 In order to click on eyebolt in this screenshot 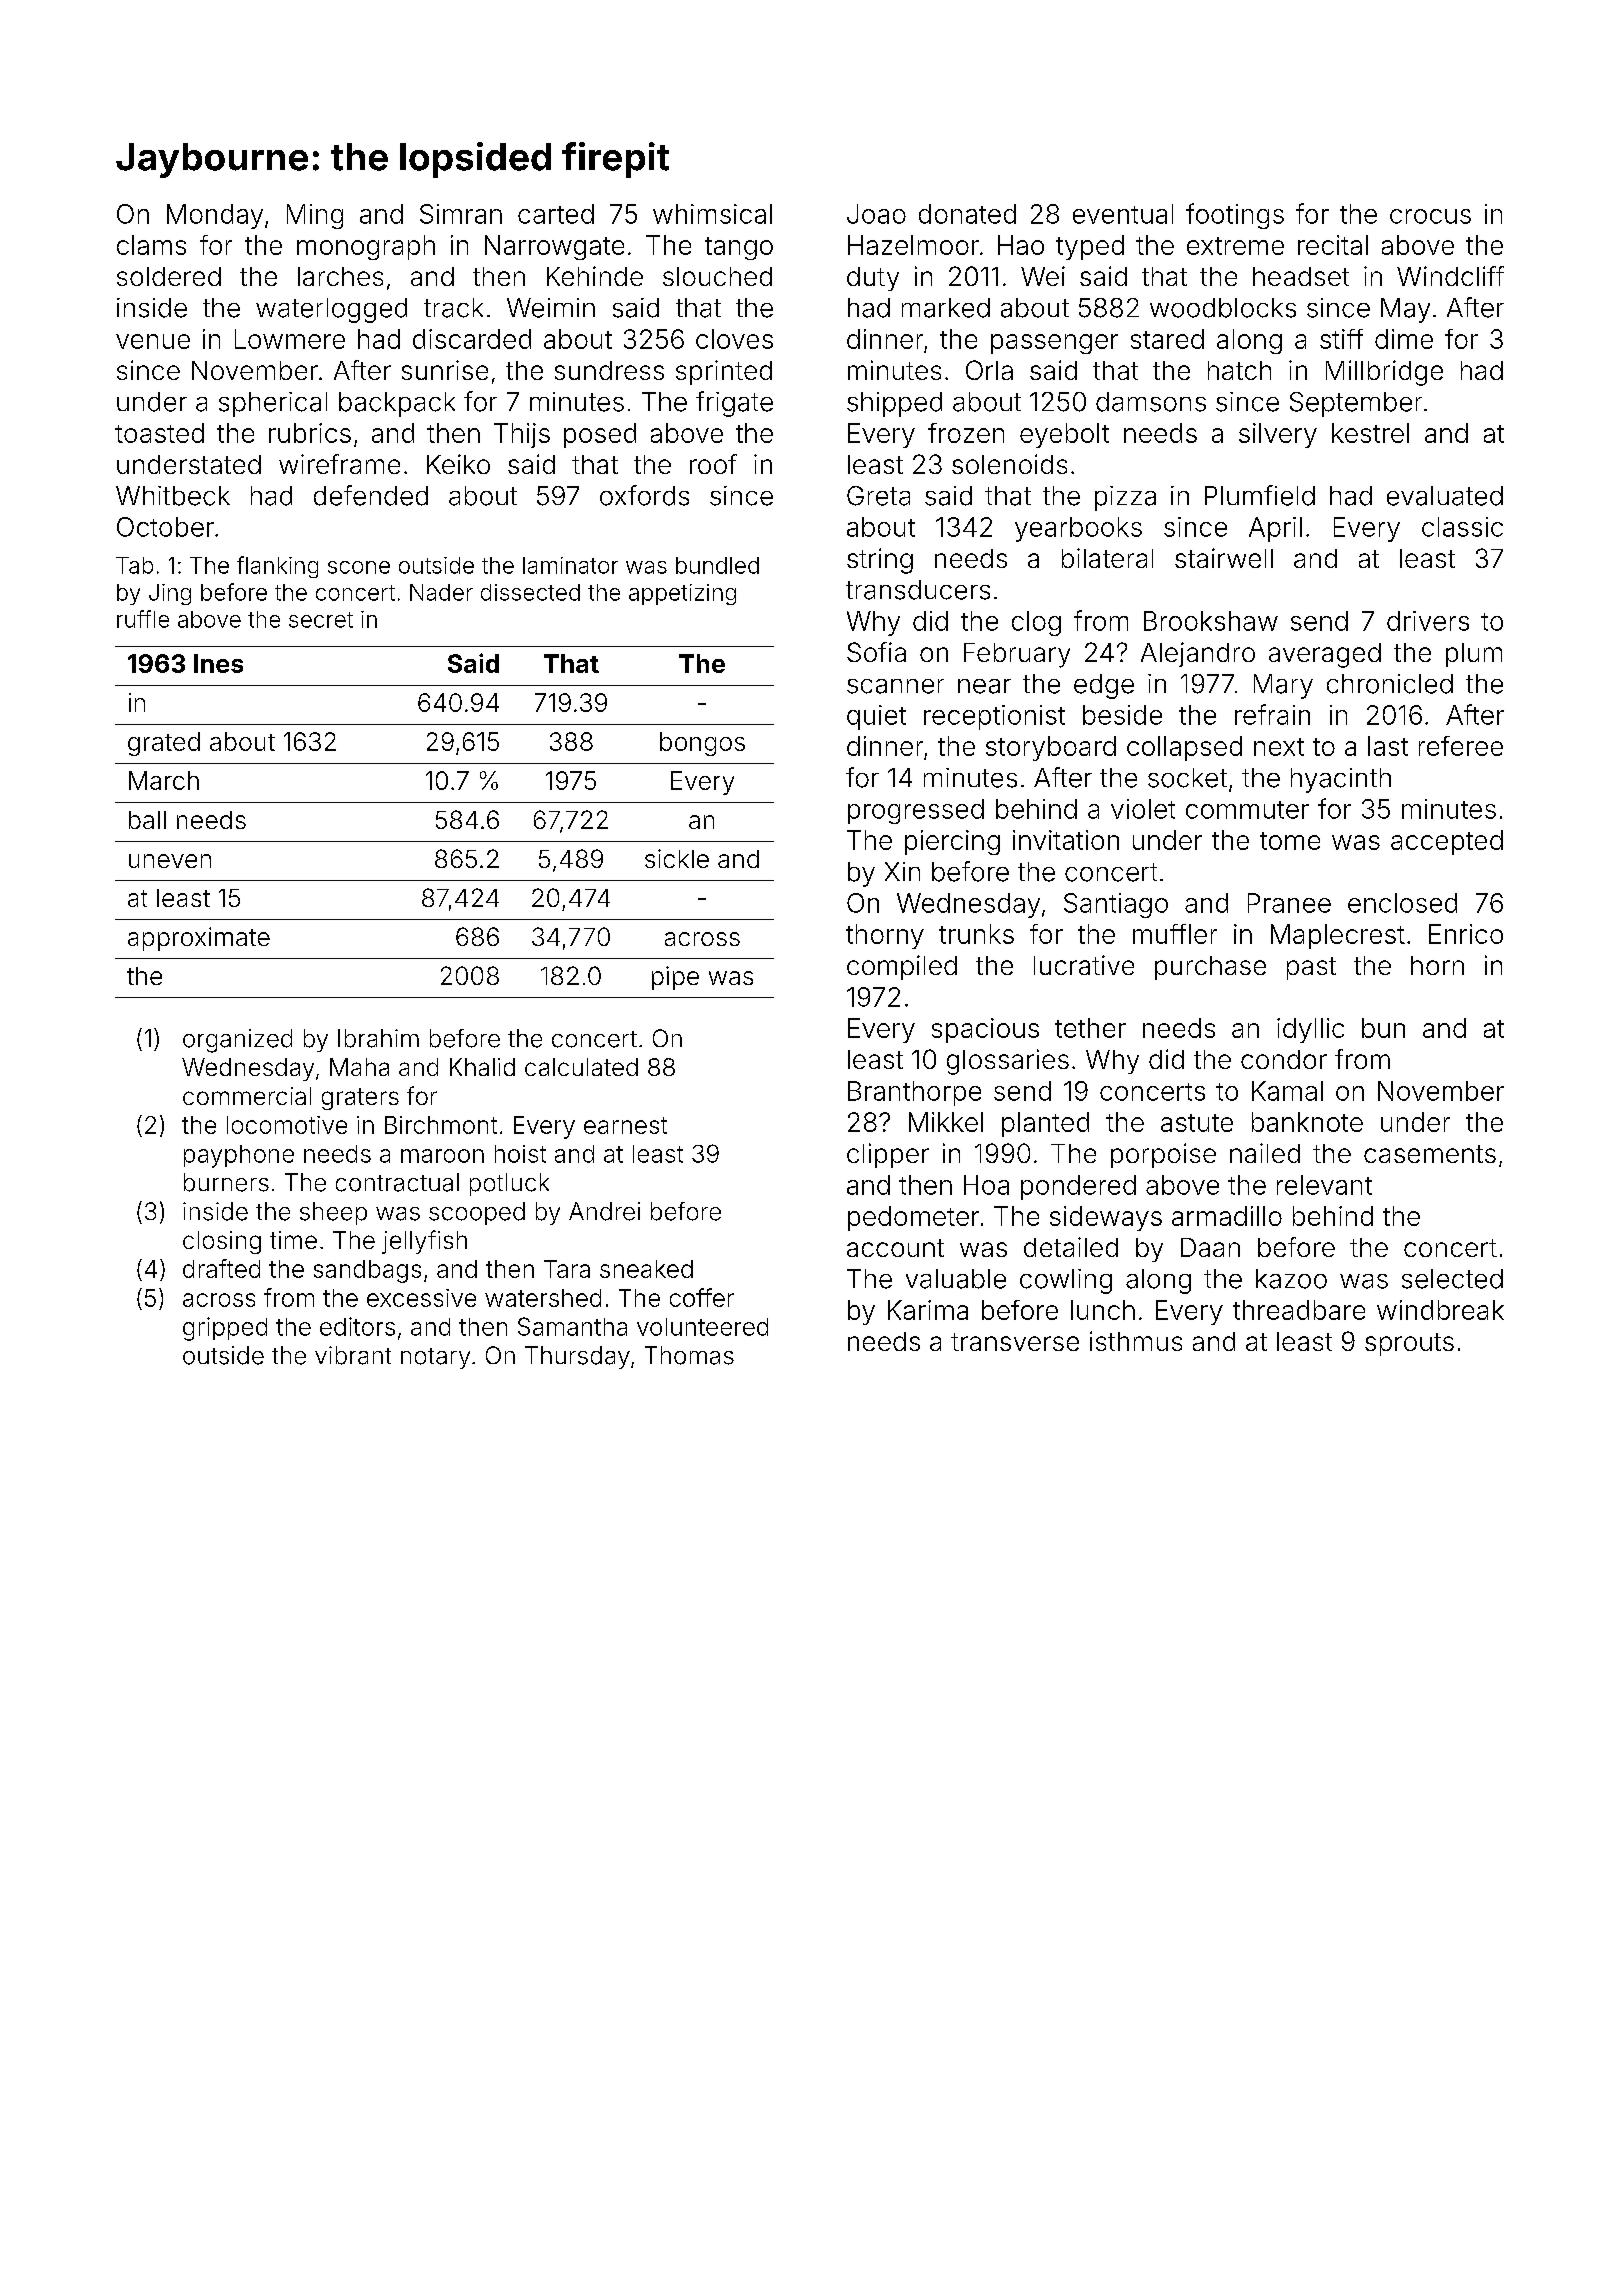, I will do `click(1064, 435)`.
